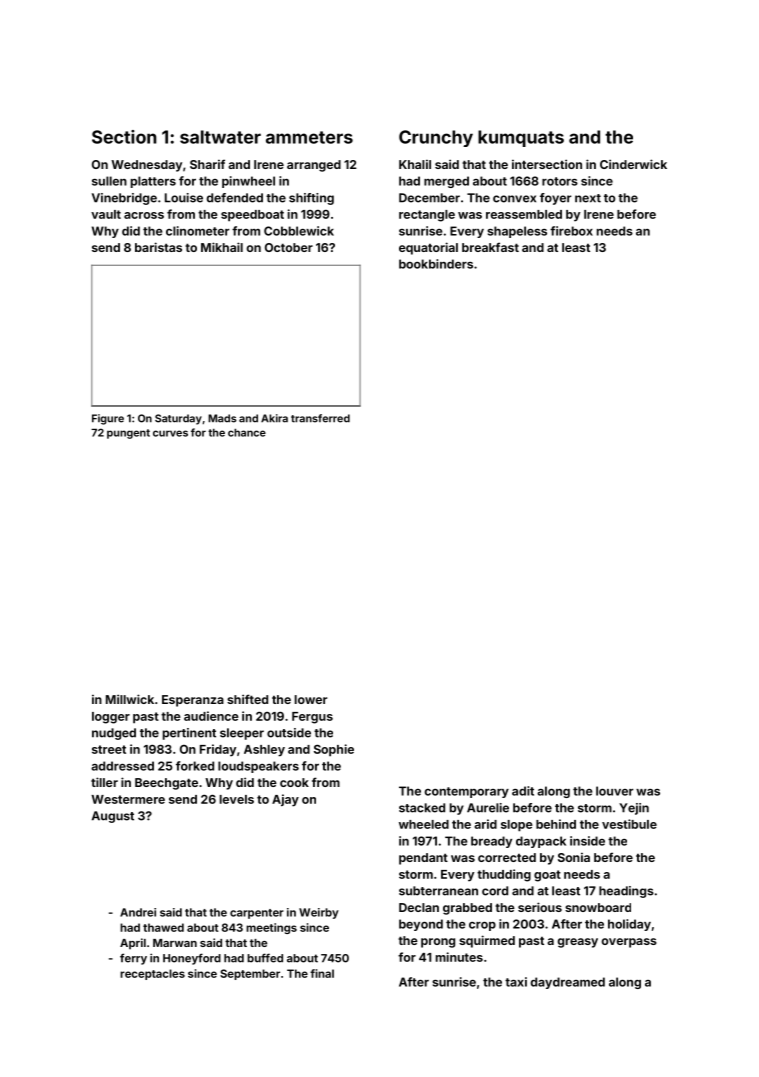  What do you see at coordinates (523, 791) in the screenshot?
I see `adit` at bounding box center [523, 791].
